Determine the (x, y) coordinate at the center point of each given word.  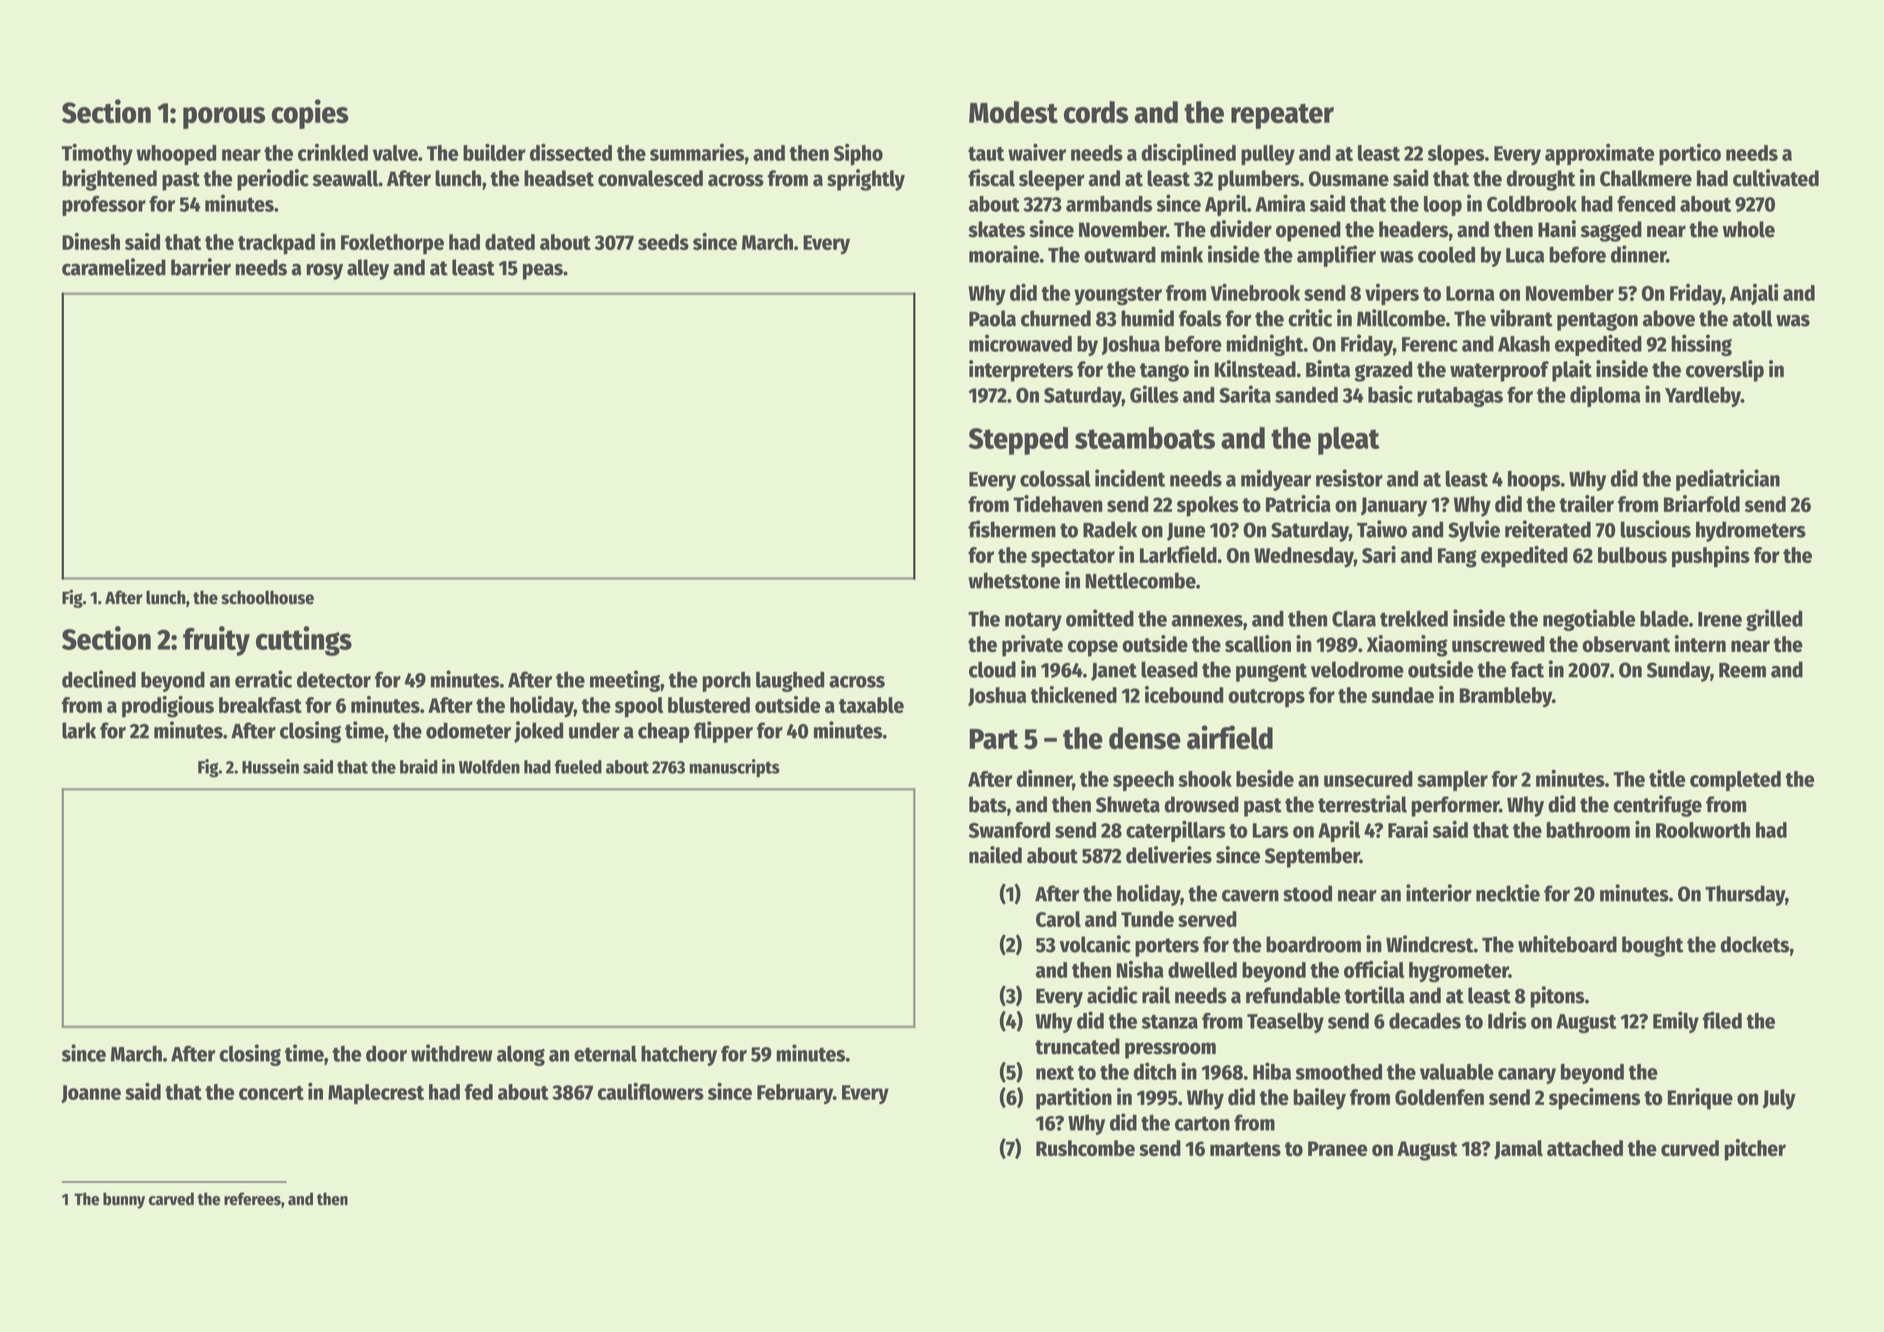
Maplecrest (376, 1094)
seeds (663, 242)
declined (99, 679)
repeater (1282, 116)
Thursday (1745, 895)
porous (224, 118)
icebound (1184, 694)
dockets (1754, 944)
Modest (1013, 112)
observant (1626, 644)
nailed (995, 855)
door (386, 1053)
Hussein (270, 766)
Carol (1058, 919)
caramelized (114, 267)
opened (1308, 231)
